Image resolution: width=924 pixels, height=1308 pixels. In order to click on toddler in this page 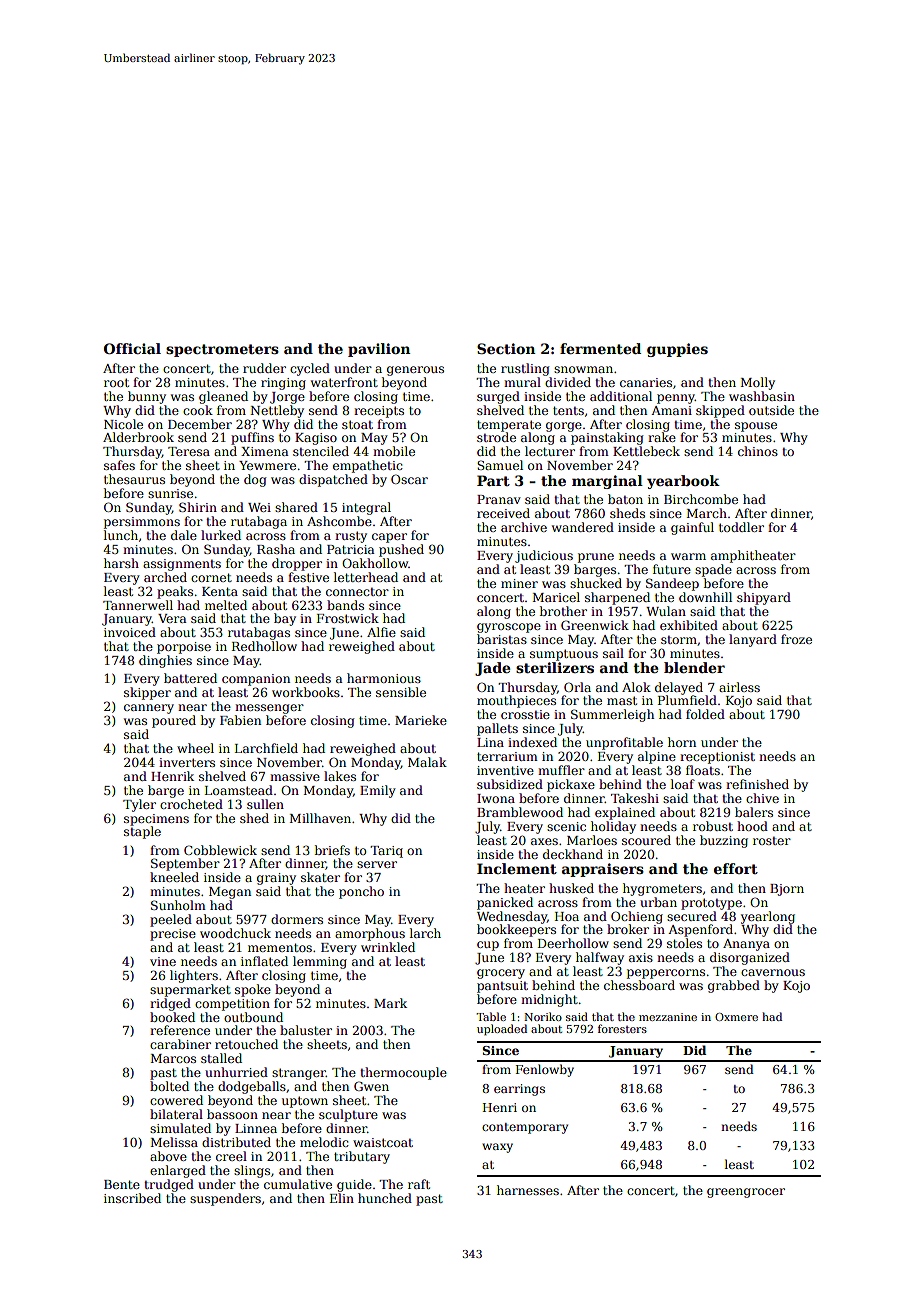, I will do `click(741, 527)`.
